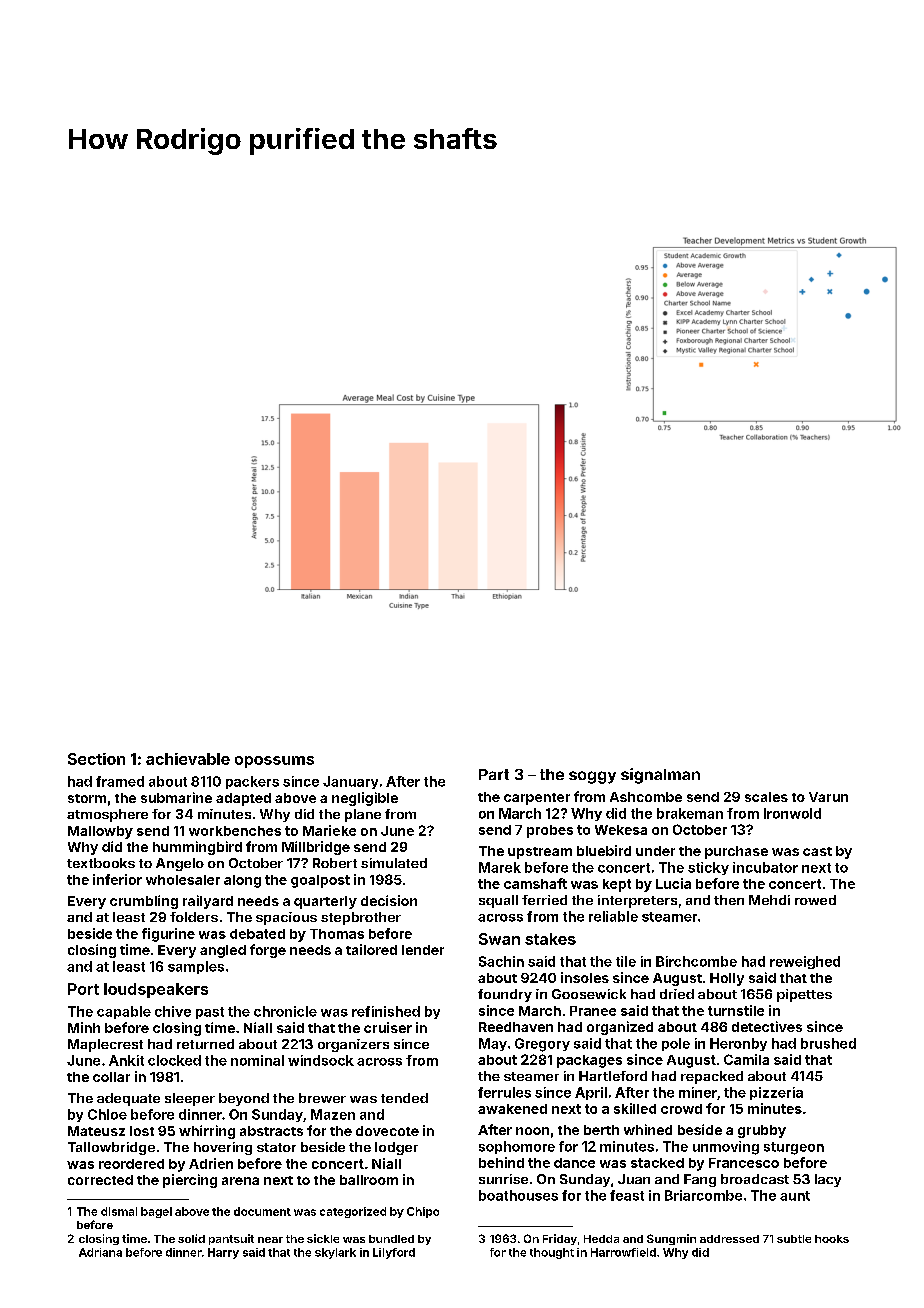  I want to click on rowed, so click(815, 900).
